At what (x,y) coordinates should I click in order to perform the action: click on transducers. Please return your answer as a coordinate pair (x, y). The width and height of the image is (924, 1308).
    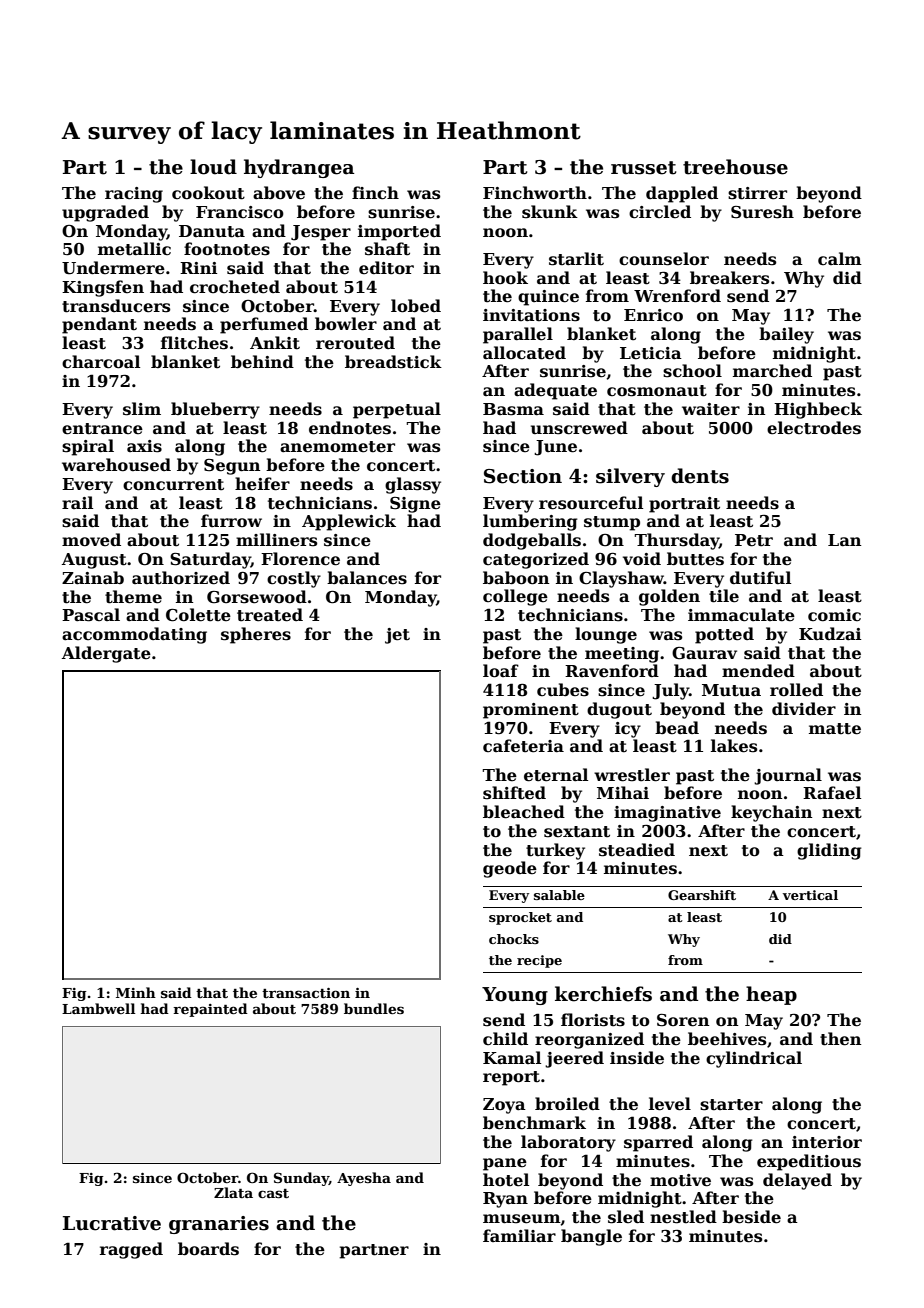
    Looking at the image, I should click on (116, 306).
